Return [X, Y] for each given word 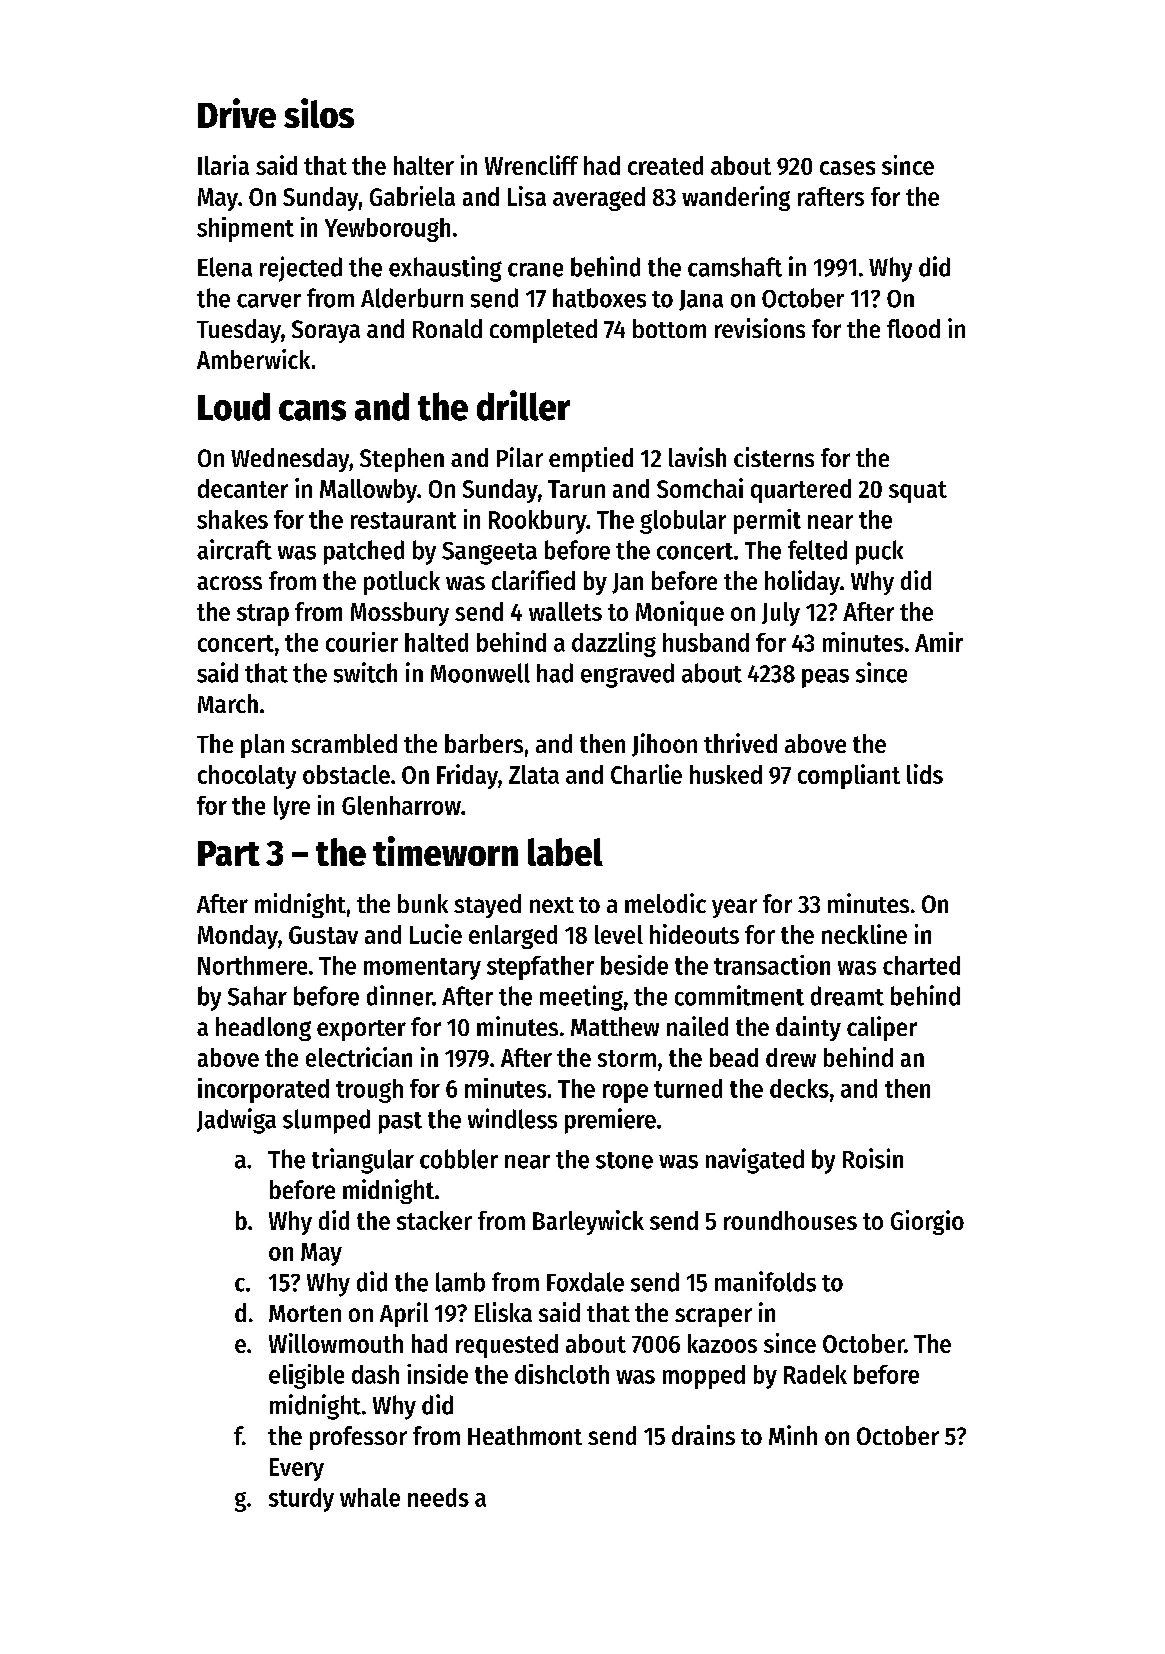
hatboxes [599, 298]
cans [312, 410]
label [565, 852]
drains [703, 1435]
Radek [815, 1374]
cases [847, 168]
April [404, 1314]
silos [319, 113]
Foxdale [585, 1282]
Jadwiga [236, 1121]
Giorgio [927, 1222]
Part [229, 853]
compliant [849, 776]
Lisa [527, 196]
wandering [736, 198]
